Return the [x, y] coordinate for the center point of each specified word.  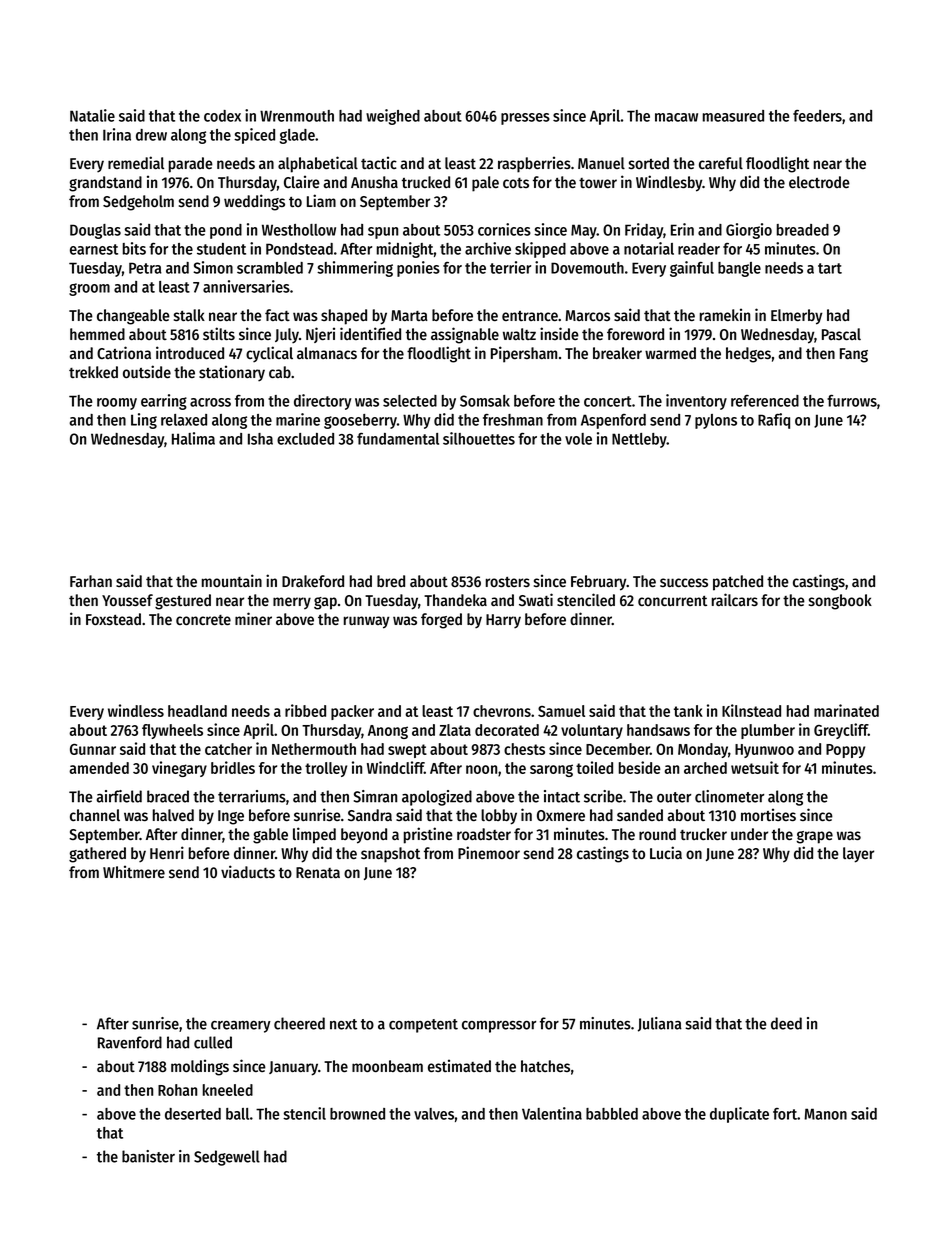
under [749, 834]
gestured [183, 602]
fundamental [398, 439]
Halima [193, 438]
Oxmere [561, 815]
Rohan [177, 1090]
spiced [254, 136]
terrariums [252, 796]
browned [357, 1114]
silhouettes [479, 438]
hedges [748, 355]
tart [830, 268]
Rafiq [774, 421]
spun [383, 233]
